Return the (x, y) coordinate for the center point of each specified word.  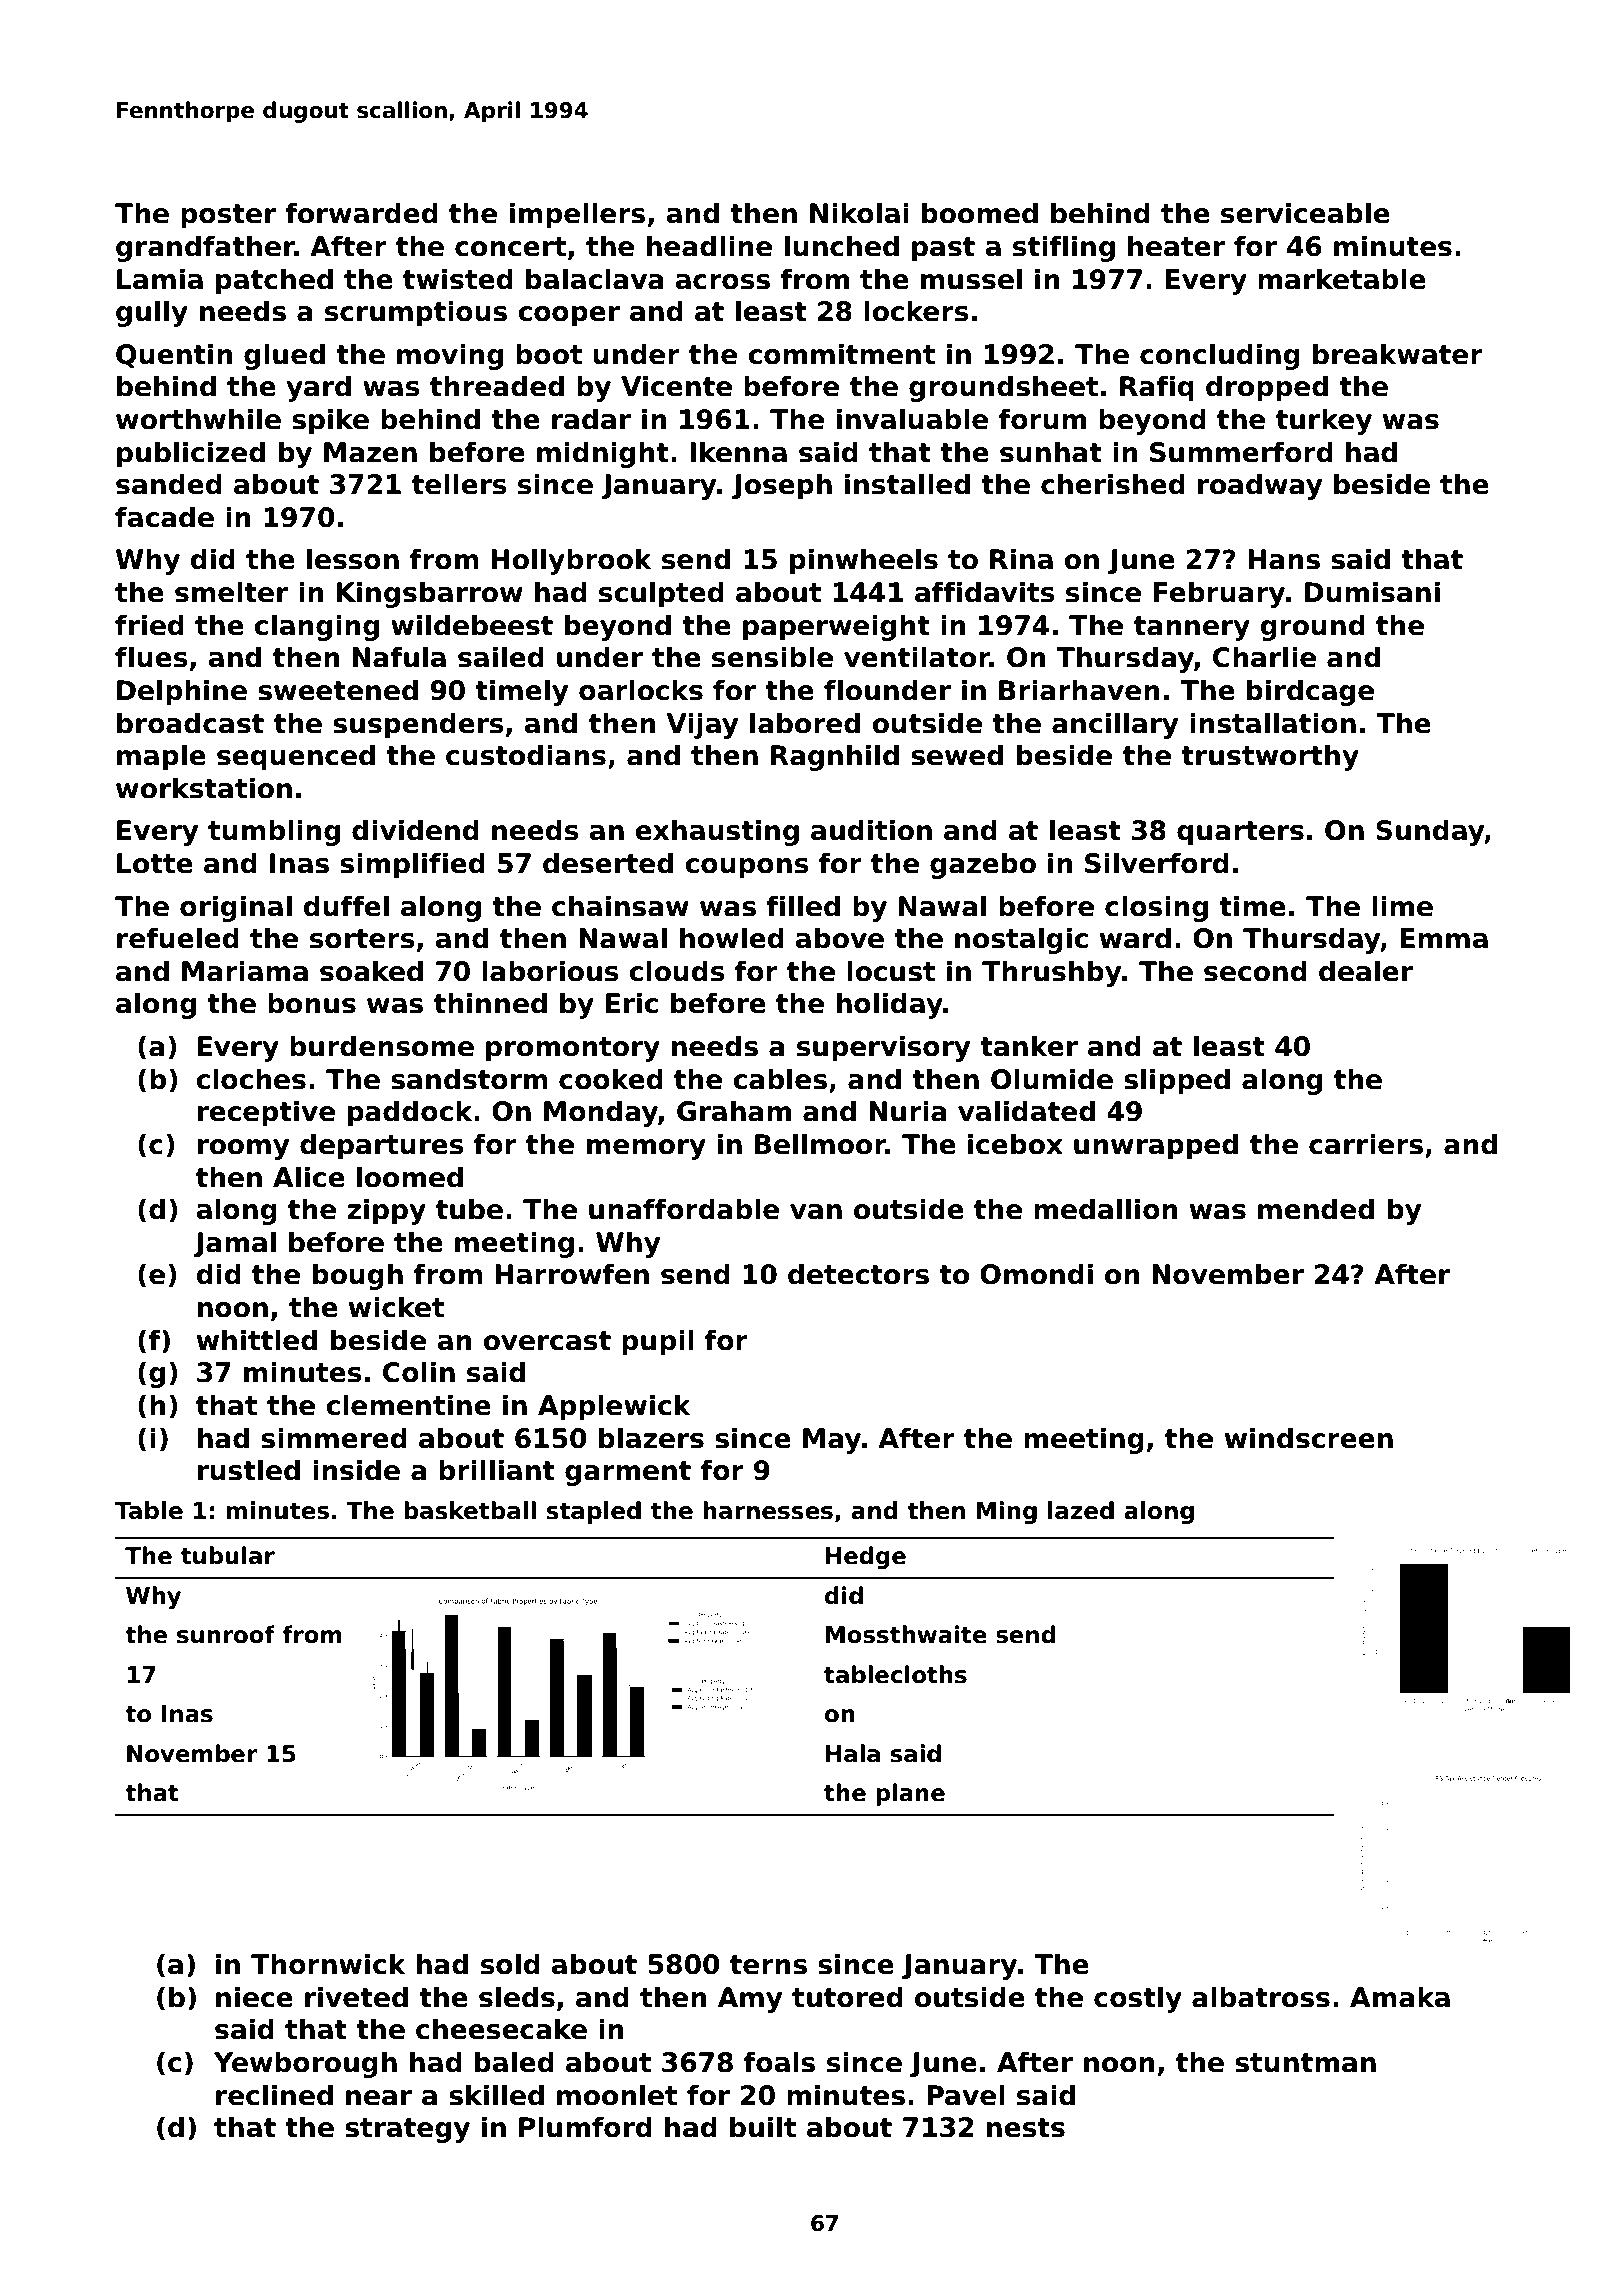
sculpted (661, 594)
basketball (470, 1510)
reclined (274, 2095)
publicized (191, 454)
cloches (251, 1079)
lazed (1081, 1510)
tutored (847, 1997)
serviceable (1305, 213)
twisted (458, 279)
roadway (1260, 486)
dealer (1366, 971)
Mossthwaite (906, 1634)
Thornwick (328, 1964)
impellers (577, 215)
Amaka (1400, 1997)
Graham (734, 1111)
